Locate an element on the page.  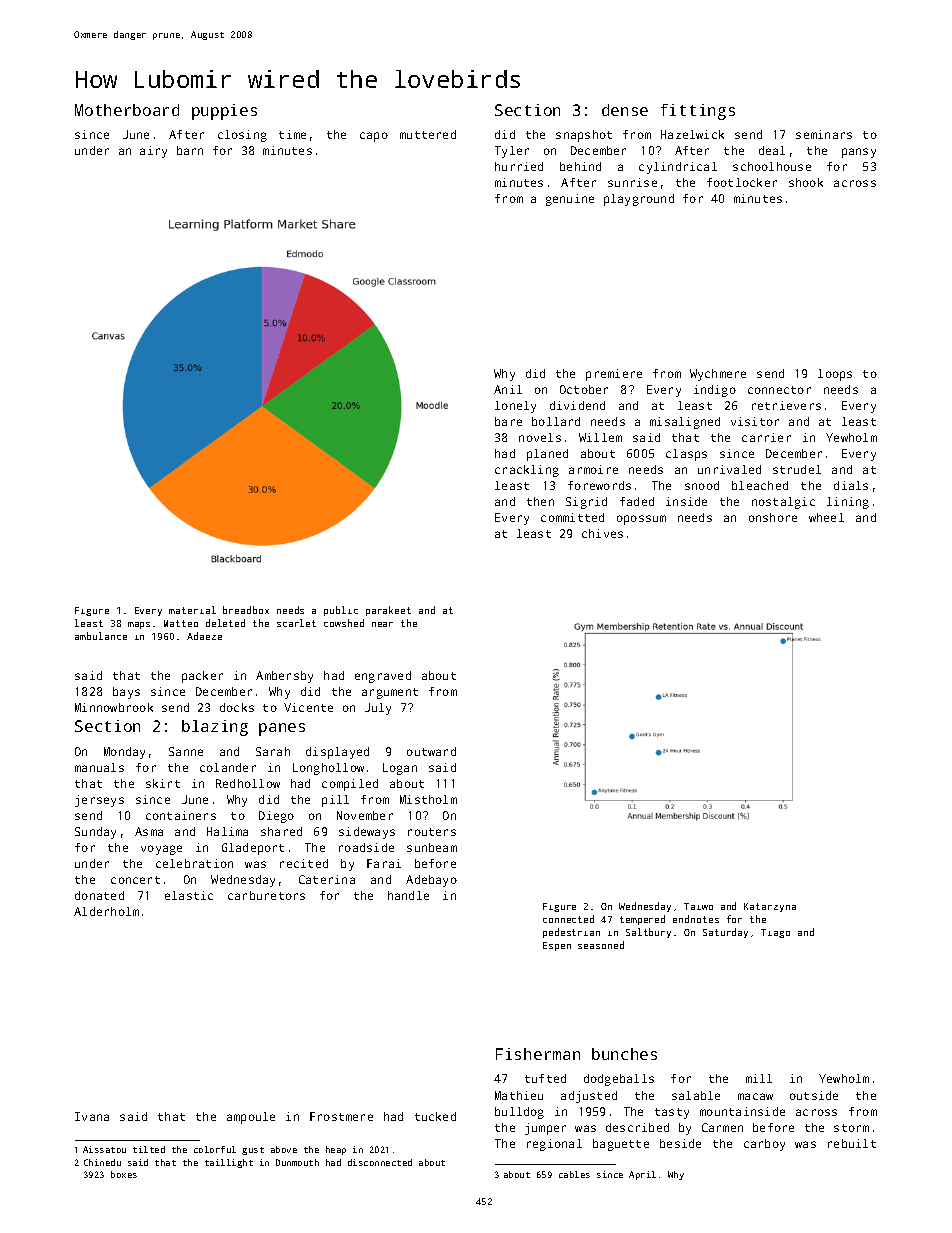
Dunmouth is located at coordinates (297, 1162).
